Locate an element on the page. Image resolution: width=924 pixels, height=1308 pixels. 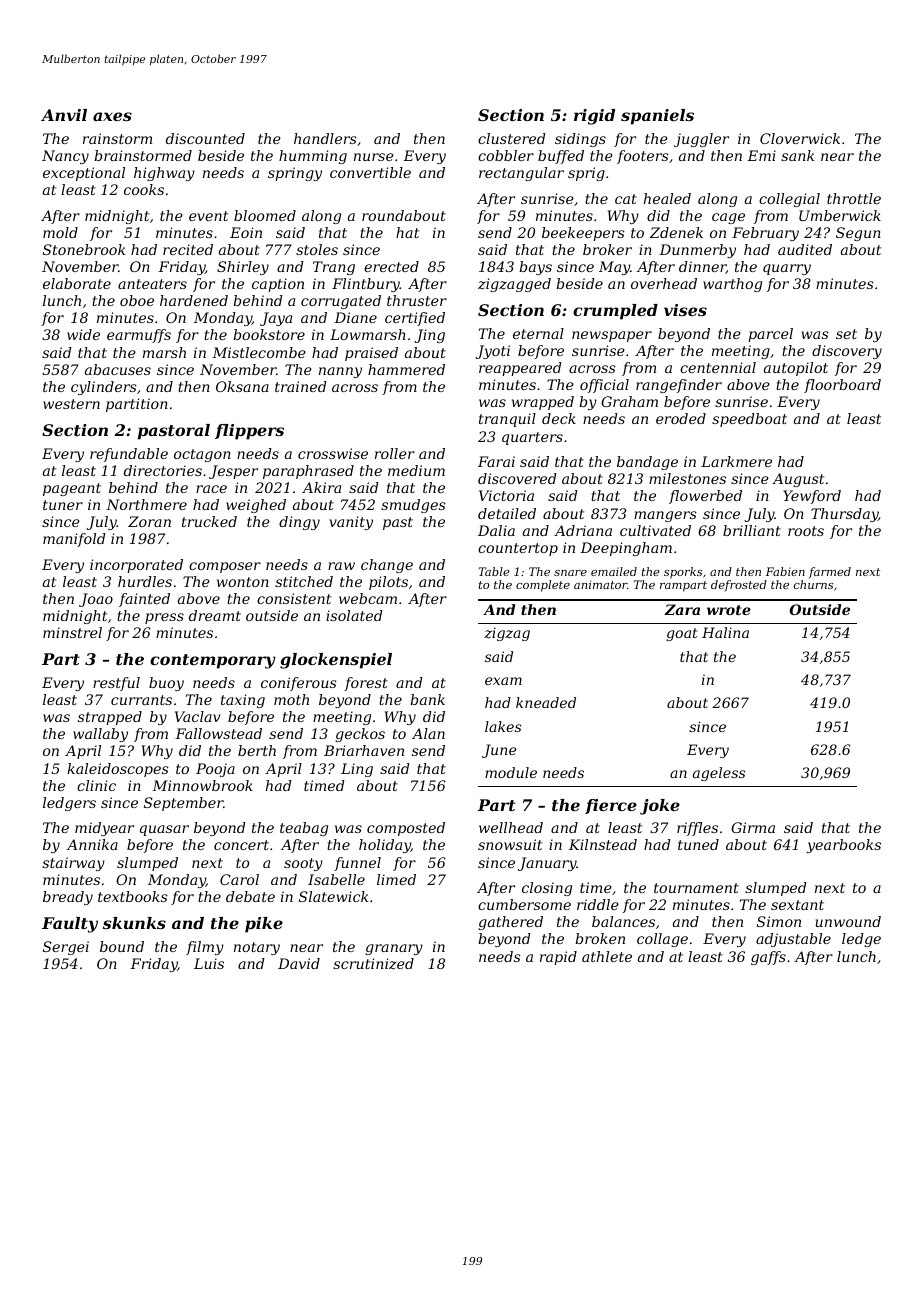
athlete is located at coordinates (607, 956).
